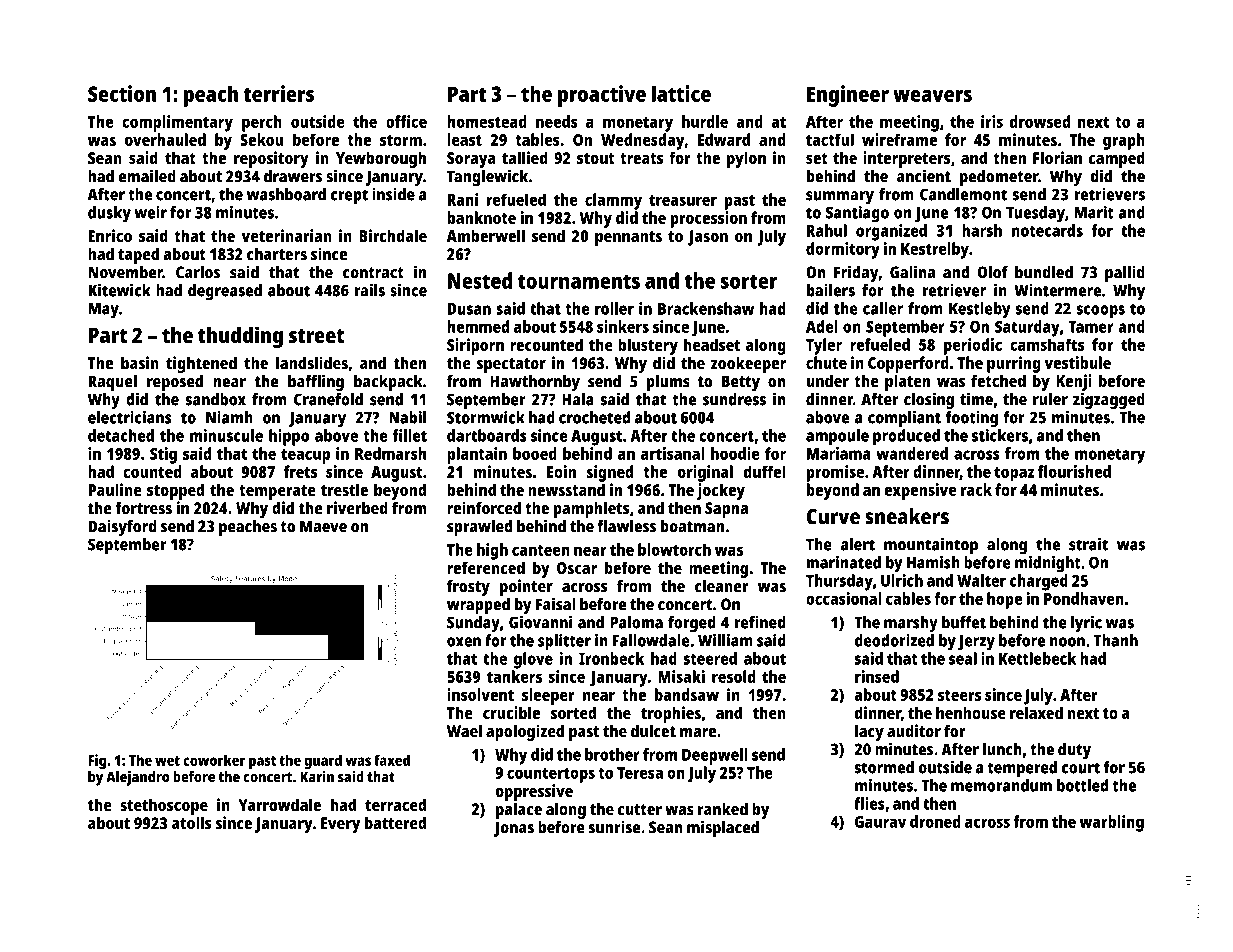 The width and height of the page is (1233, 952). What do you see at coordinates (612, 754) in the page?
I see `brother` at bounding box center [612, 754].
